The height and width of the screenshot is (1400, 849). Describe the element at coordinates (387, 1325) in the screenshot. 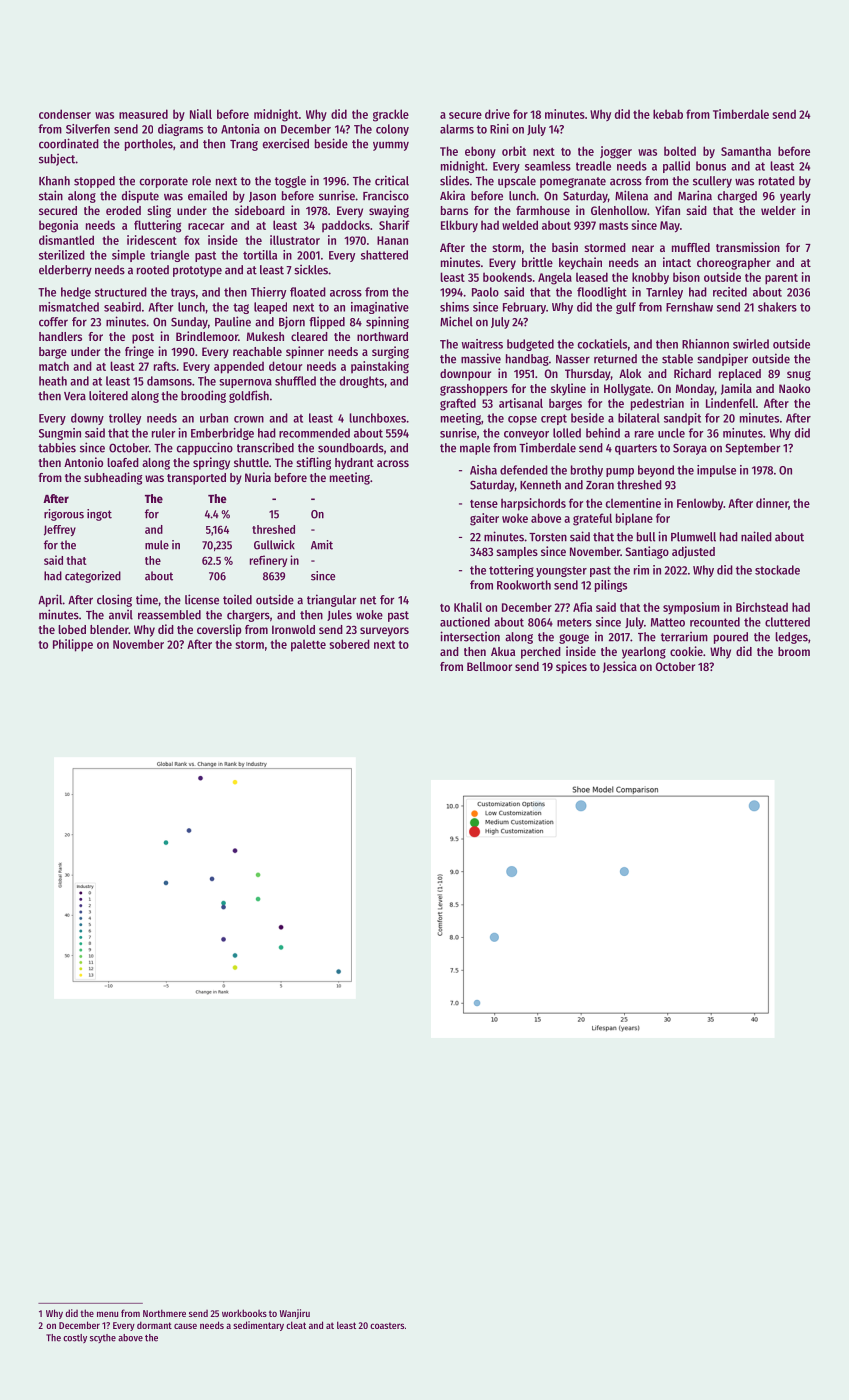

I see `coasters` at that location.
